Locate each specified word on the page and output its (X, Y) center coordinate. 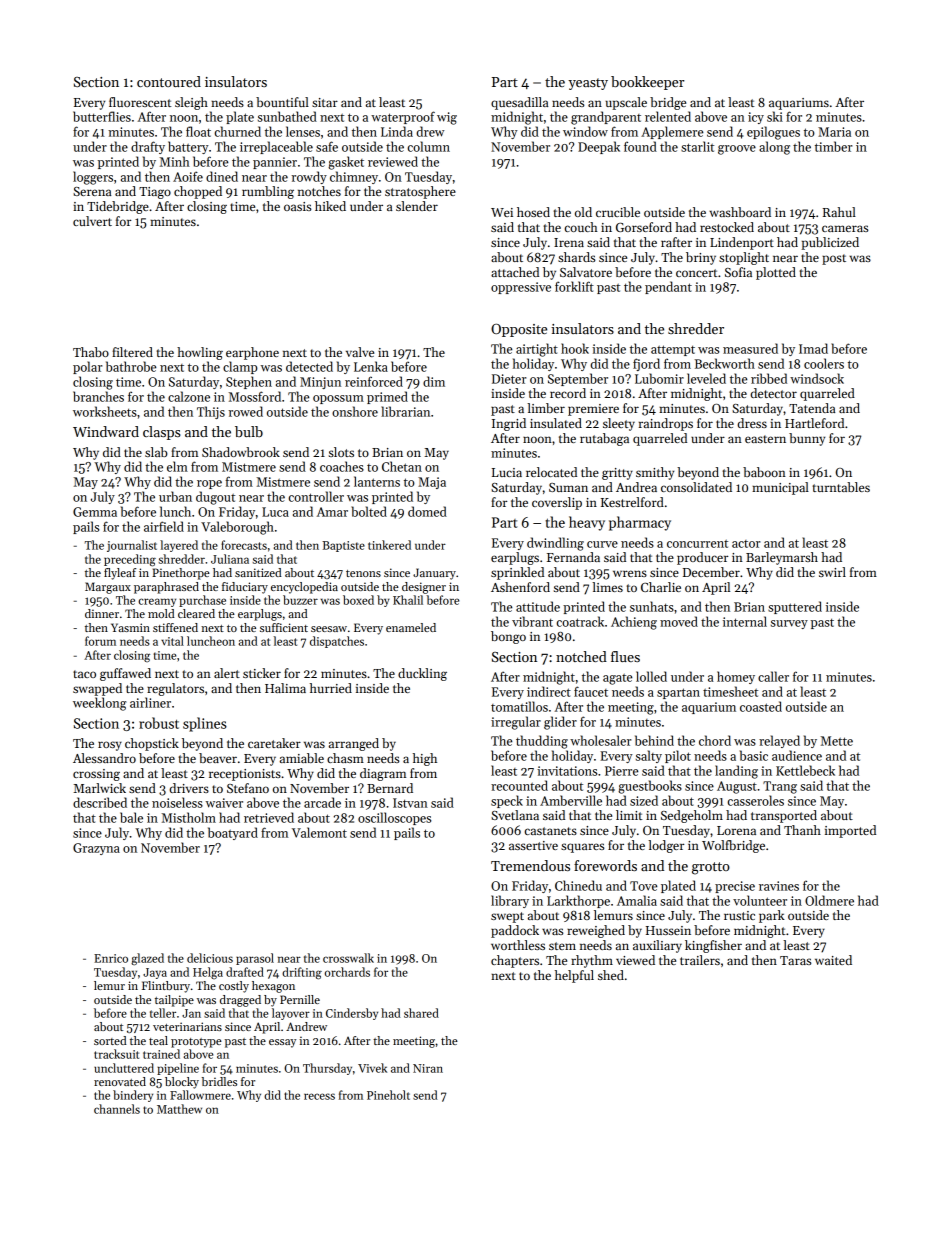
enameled (411, 627)
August (737, 787)
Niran (428, 1068)
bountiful (282, 102)
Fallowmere (200, 1095)
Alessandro (104, 758)
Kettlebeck (805, 770)
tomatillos (519, 706)
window (585, 131)
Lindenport (742, 243)
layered (179, 546)
